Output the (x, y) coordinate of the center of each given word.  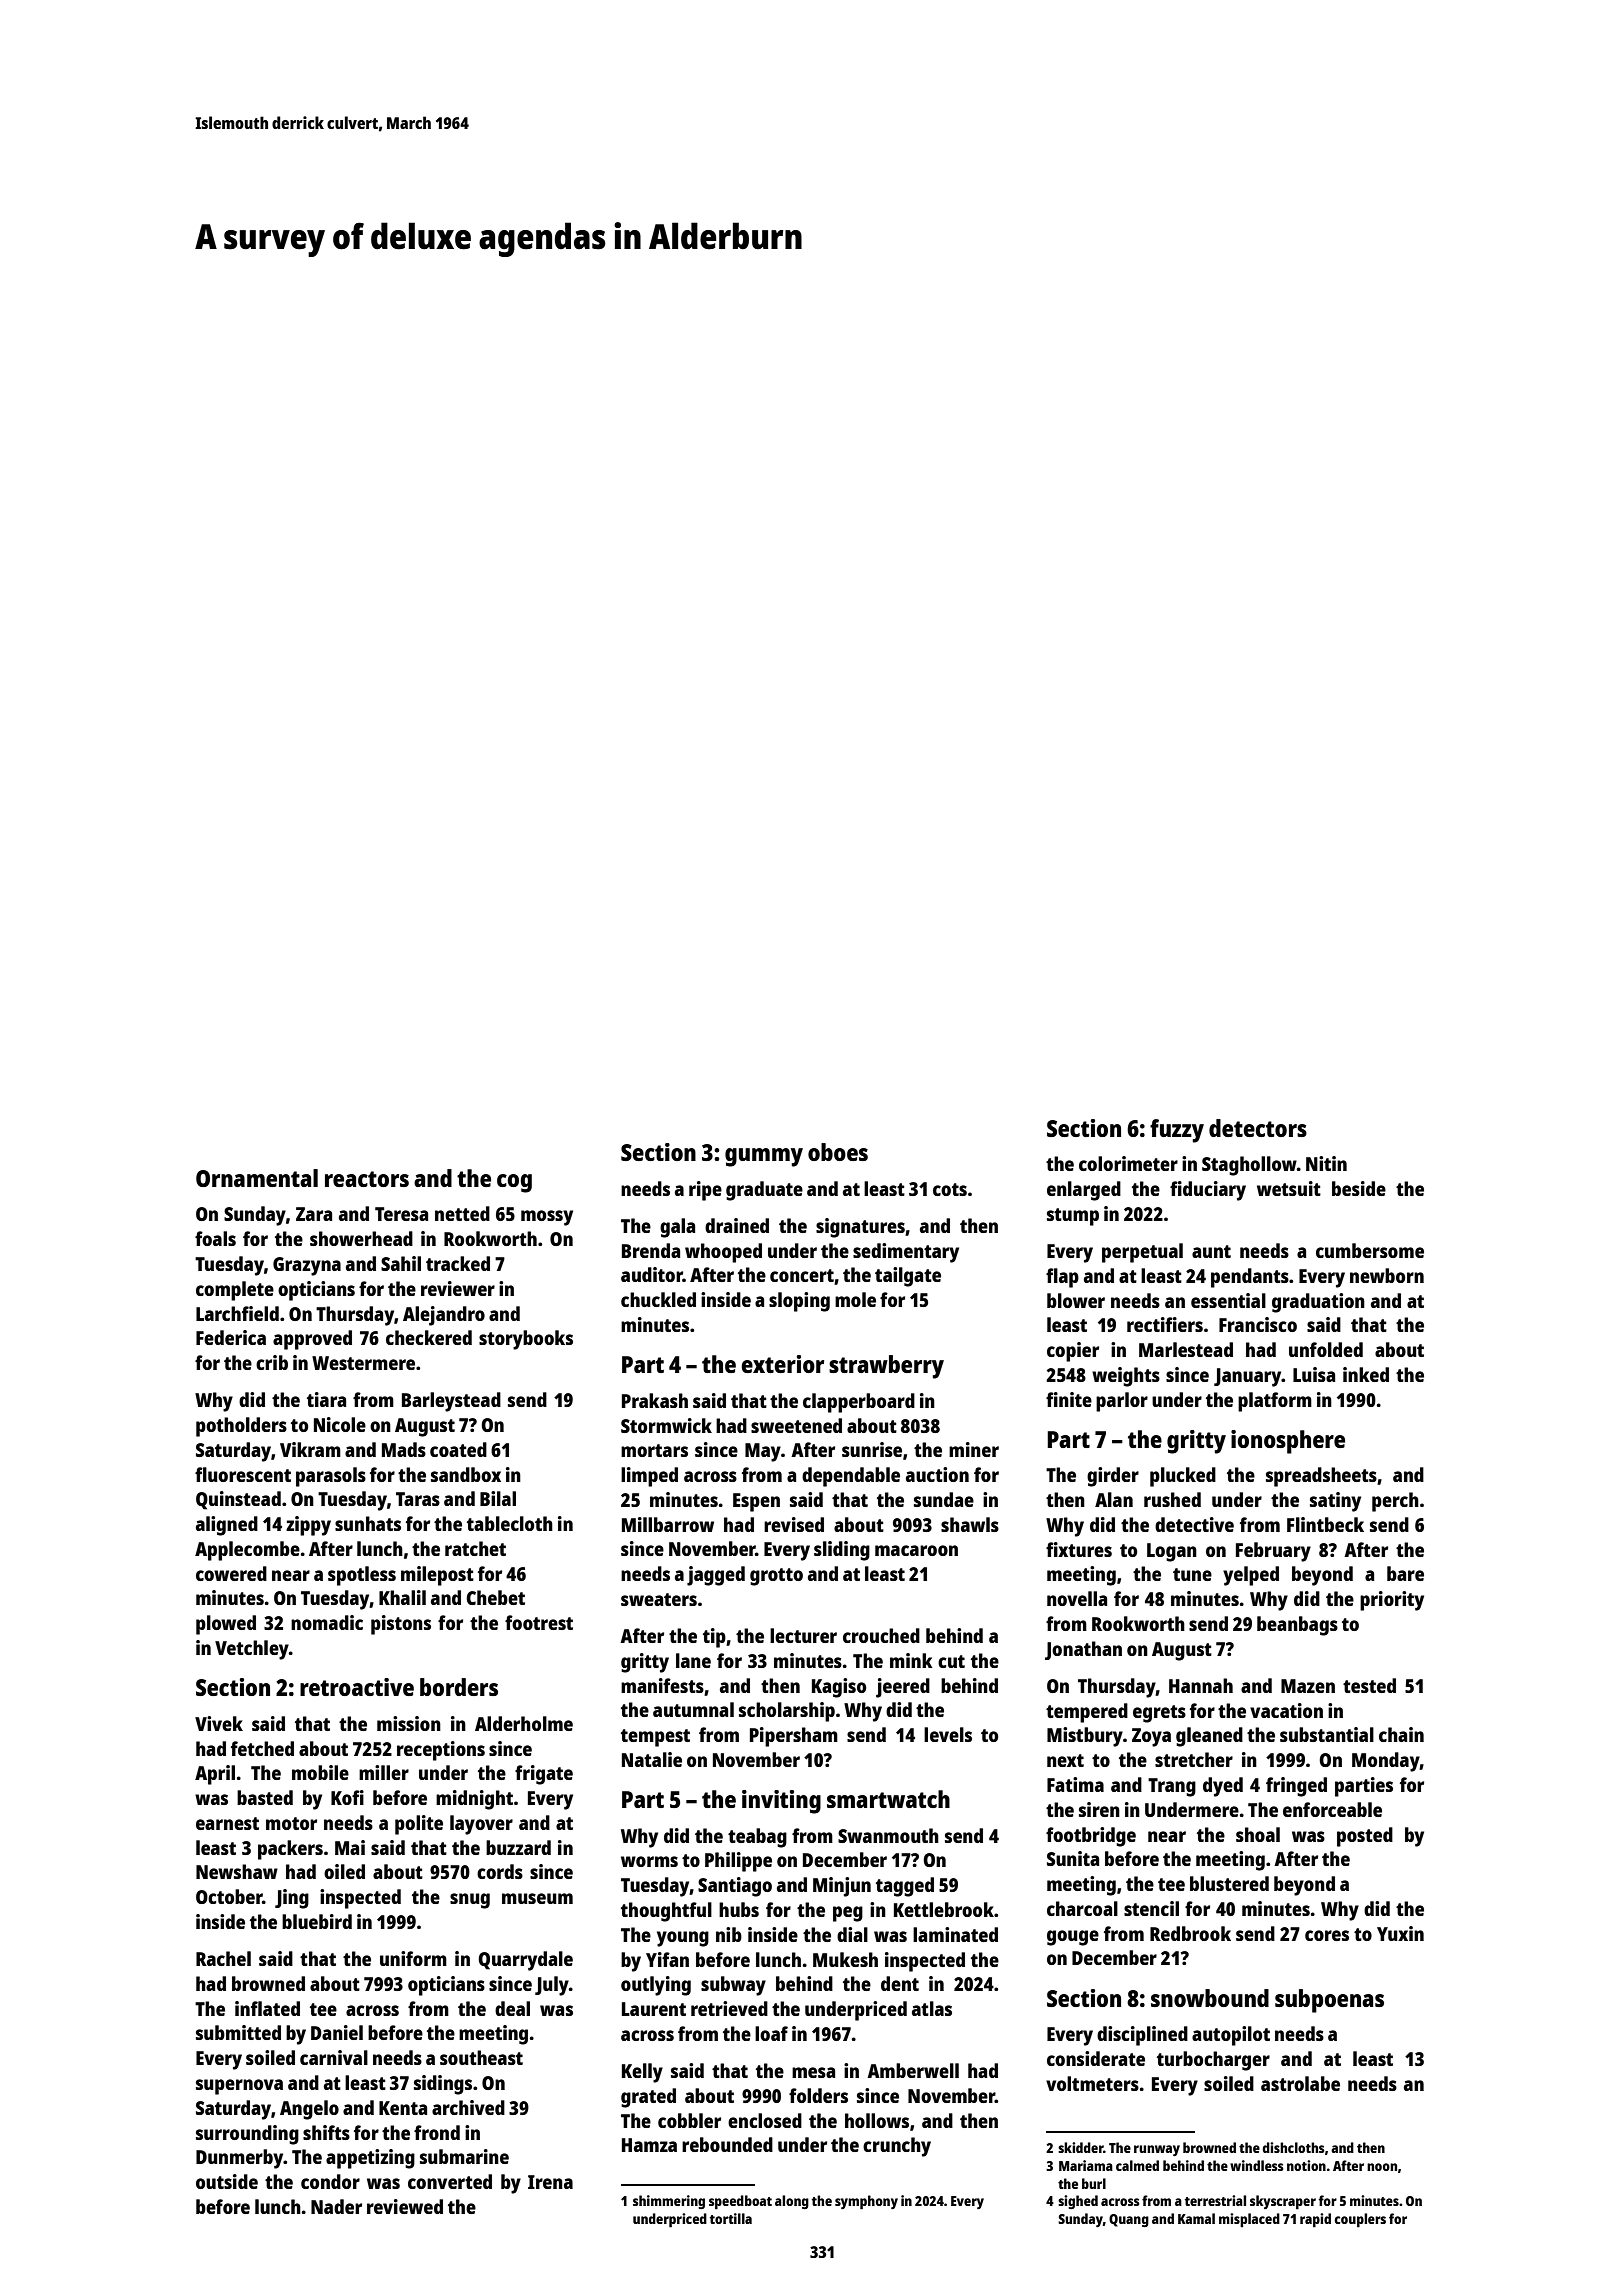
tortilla (731, 2218)
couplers (1360, 2220)
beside (1359, 1188)
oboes (838, 1152)
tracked (458, 1263)
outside (227, 2181)
